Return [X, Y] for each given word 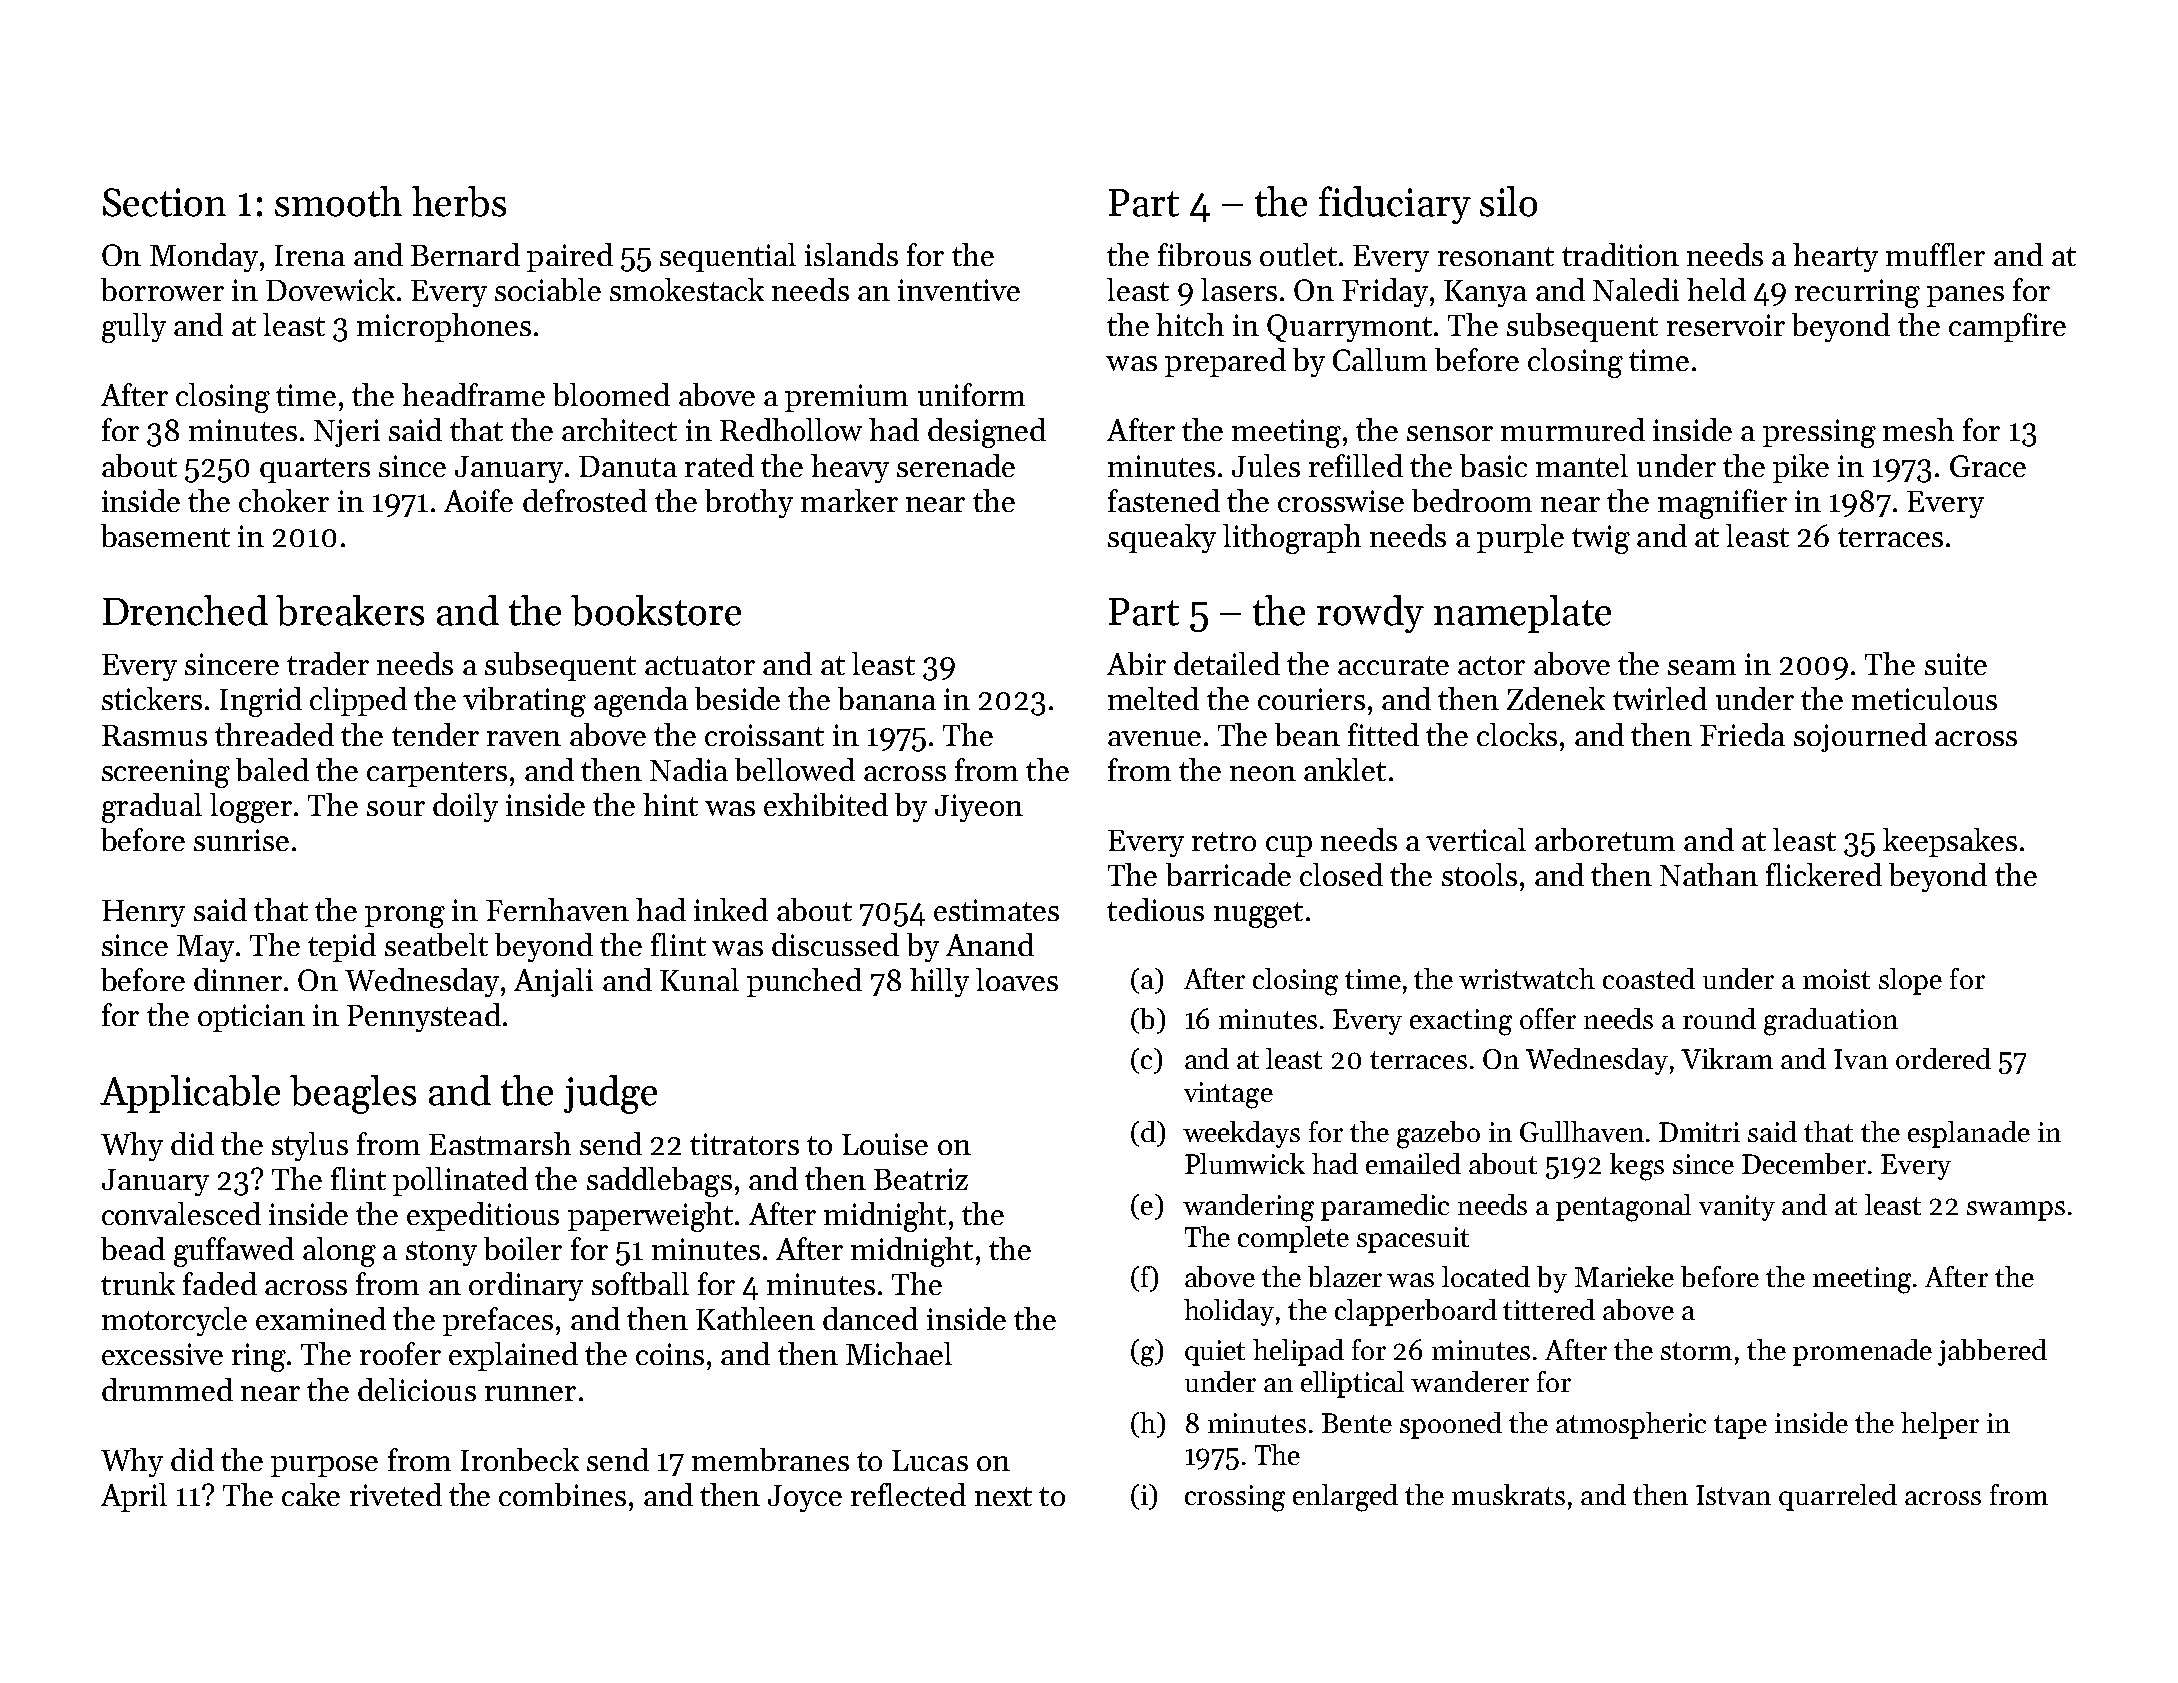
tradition [1620, 254]
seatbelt [436, 944]
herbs [459, 201]
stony [441, 1253]
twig [1601, 539]
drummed [167, 1389]
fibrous [1204, 254]
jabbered [1992, 1352]
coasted [1649, 978]
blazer [1345, 1276]
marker [849, 500]
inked [731, 909]
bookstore [656, 610]
